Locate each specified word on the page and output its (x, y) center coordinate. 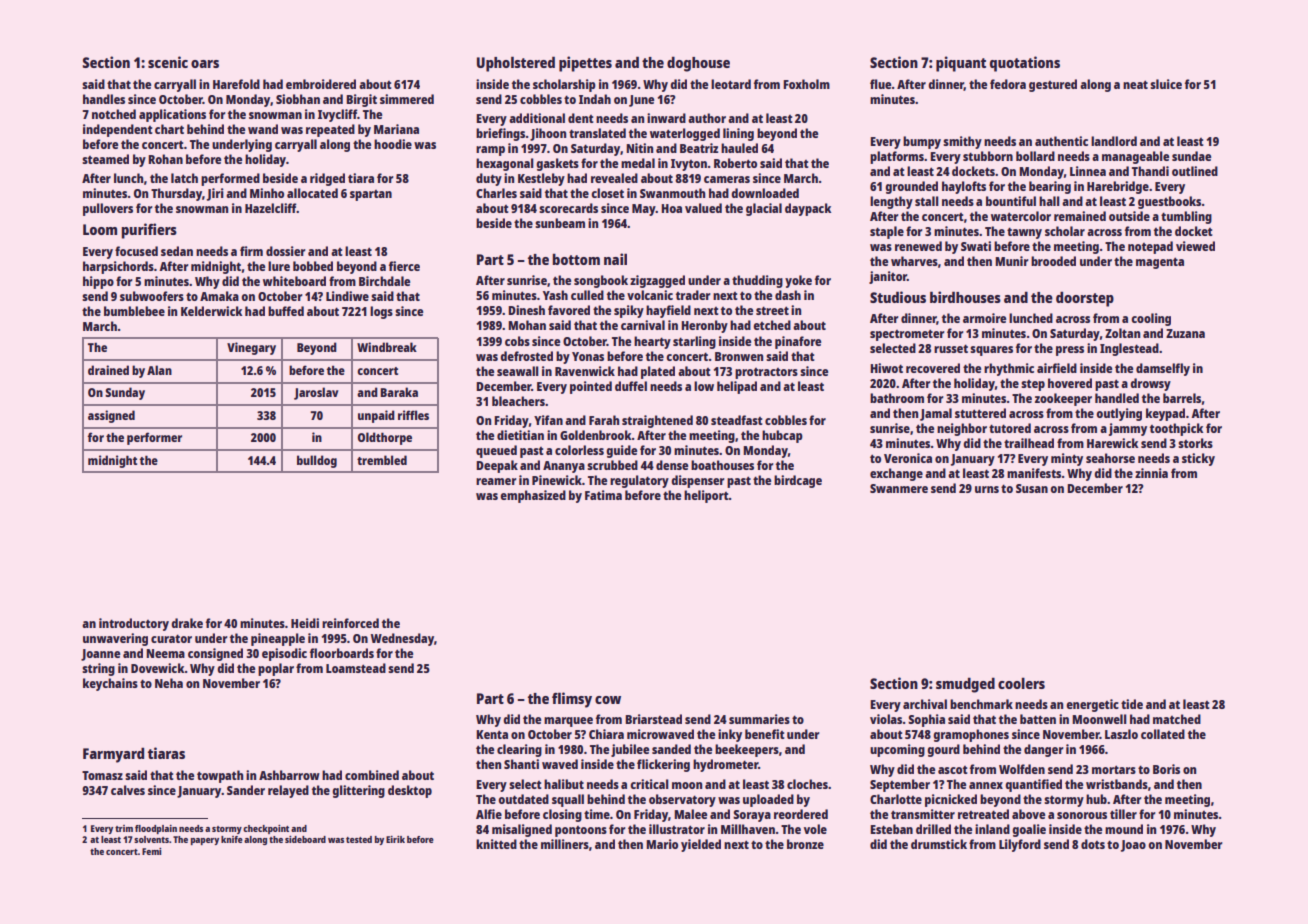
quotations (1025, 64)
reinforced (350, 623)
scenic (168, 62)
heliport (706, 496)
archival (925, 704)
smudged (965, 685)
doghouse (698, 64)
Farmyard (113, 755)
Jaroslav (316, 393)
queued (496, 451)
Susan (1032, 488)
